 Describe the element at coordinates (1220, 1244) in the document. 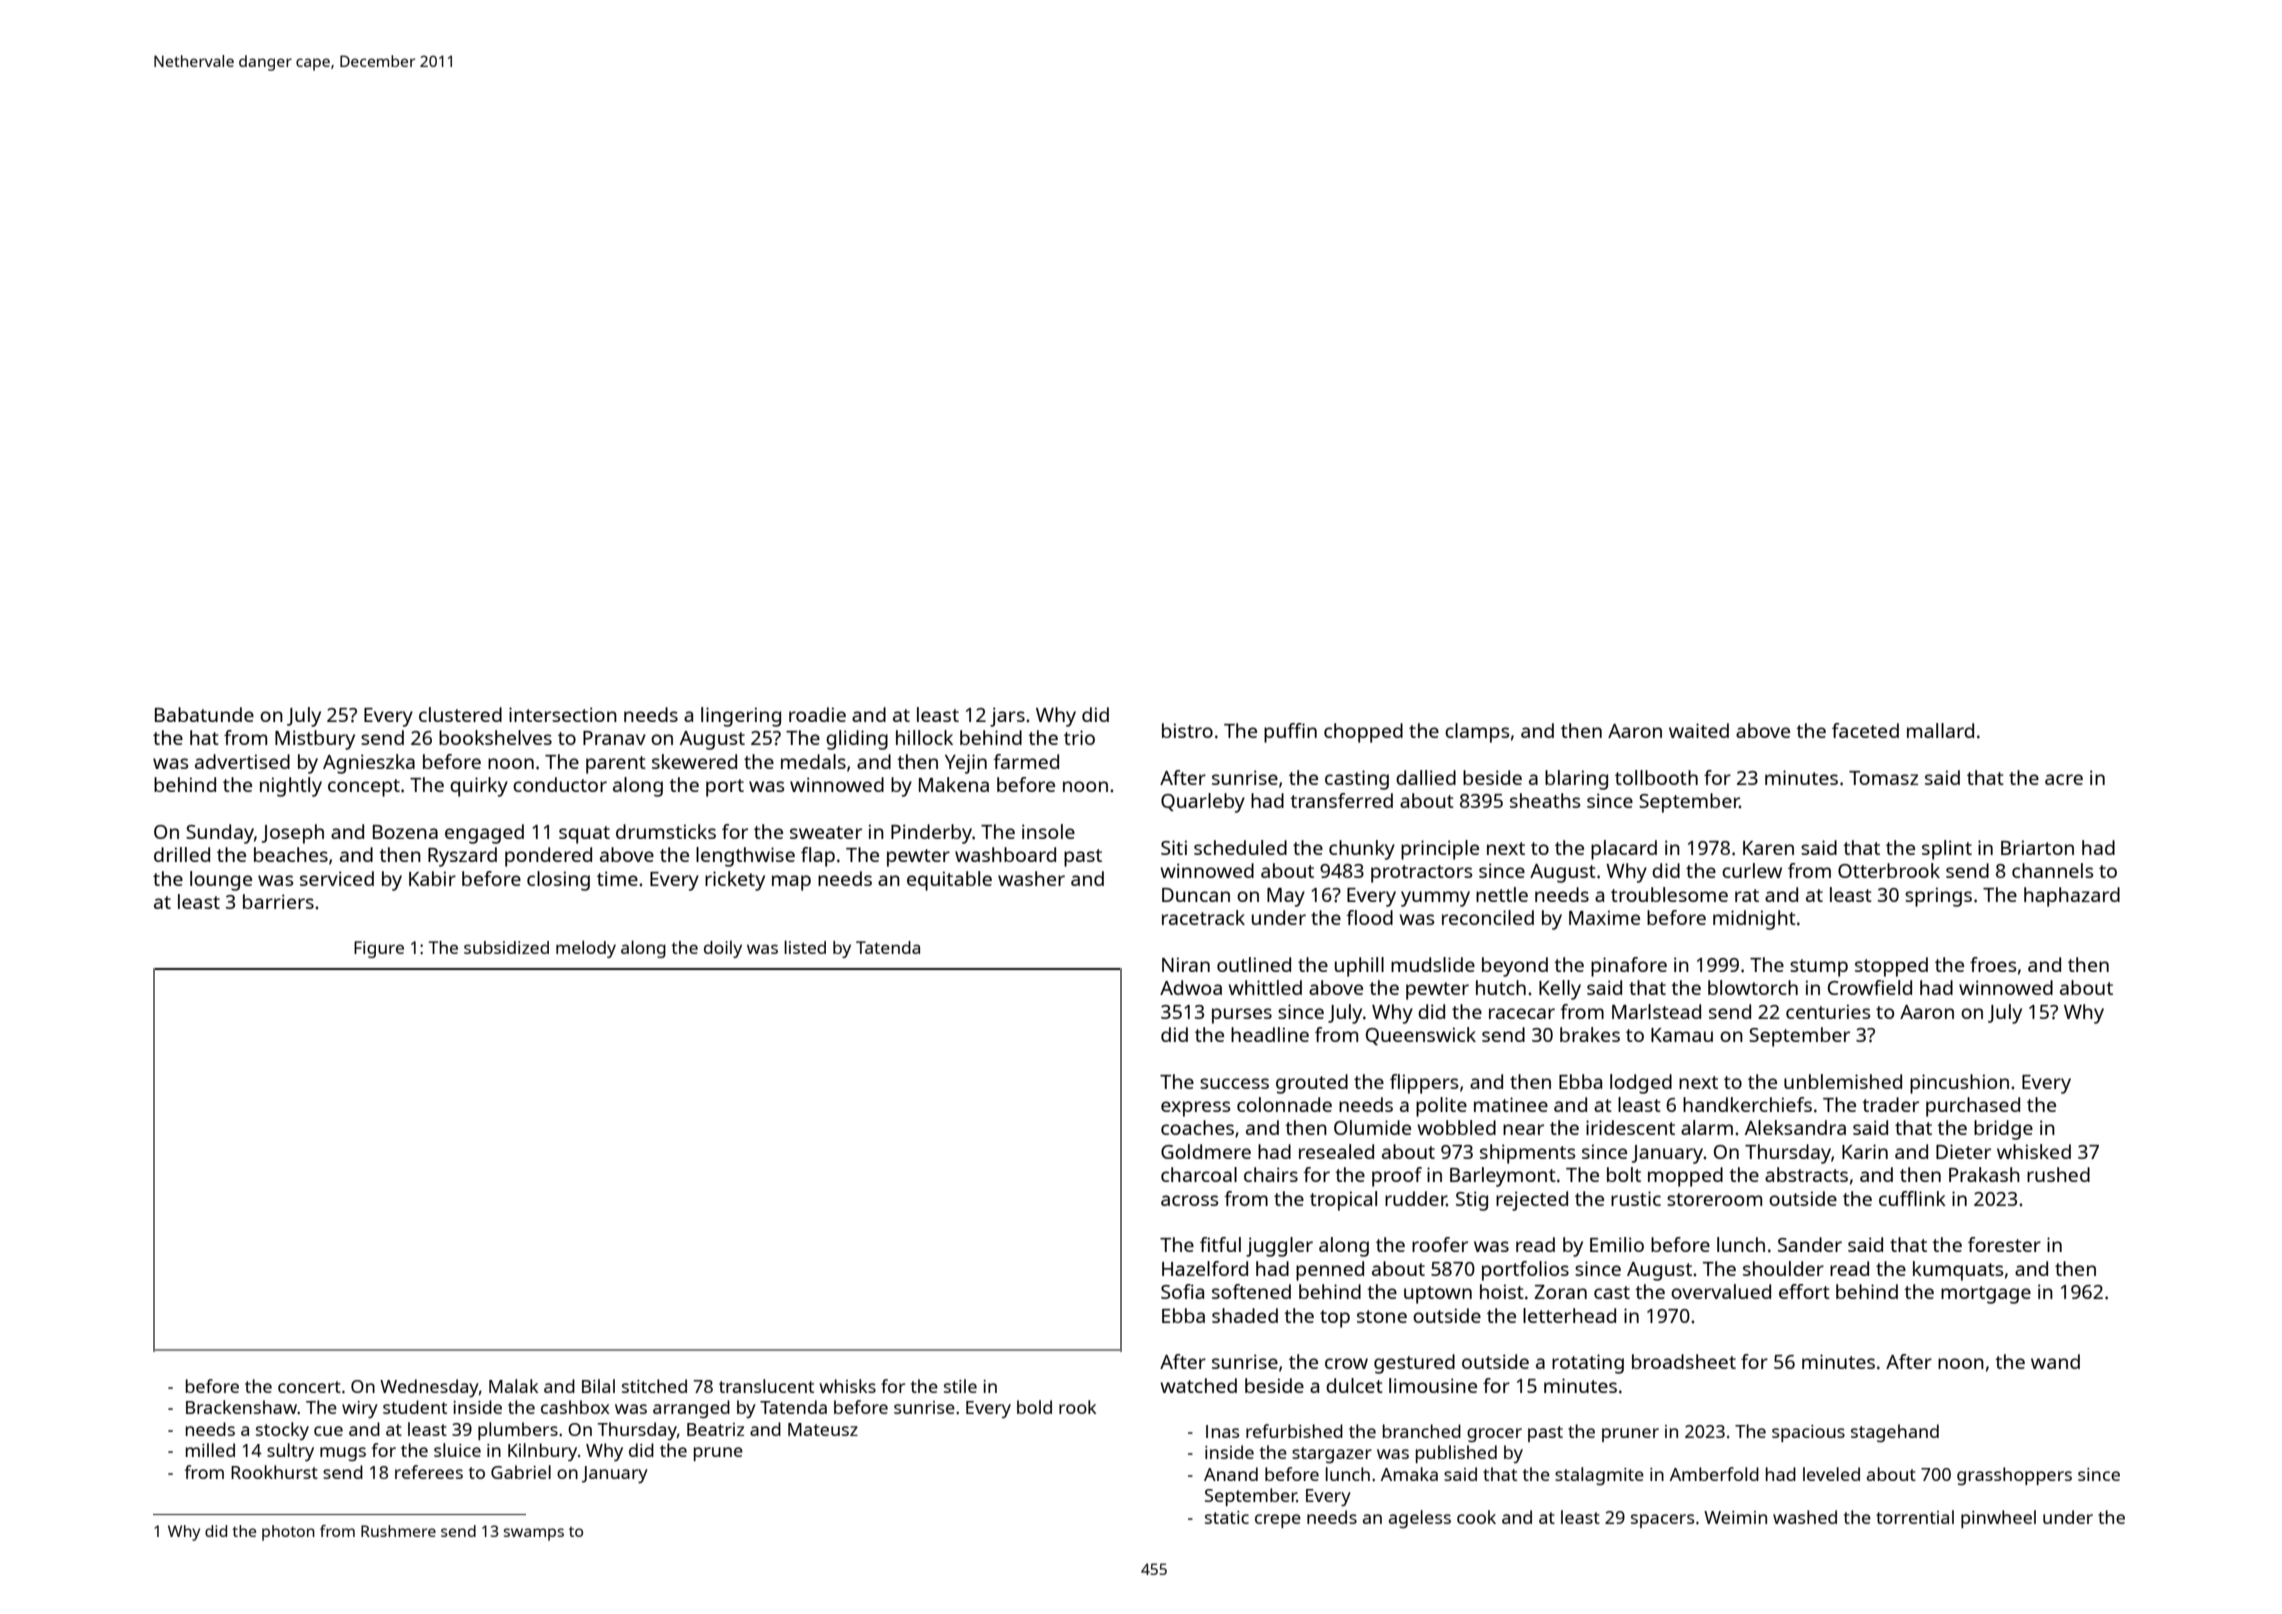

I see `fitful` at that location.
